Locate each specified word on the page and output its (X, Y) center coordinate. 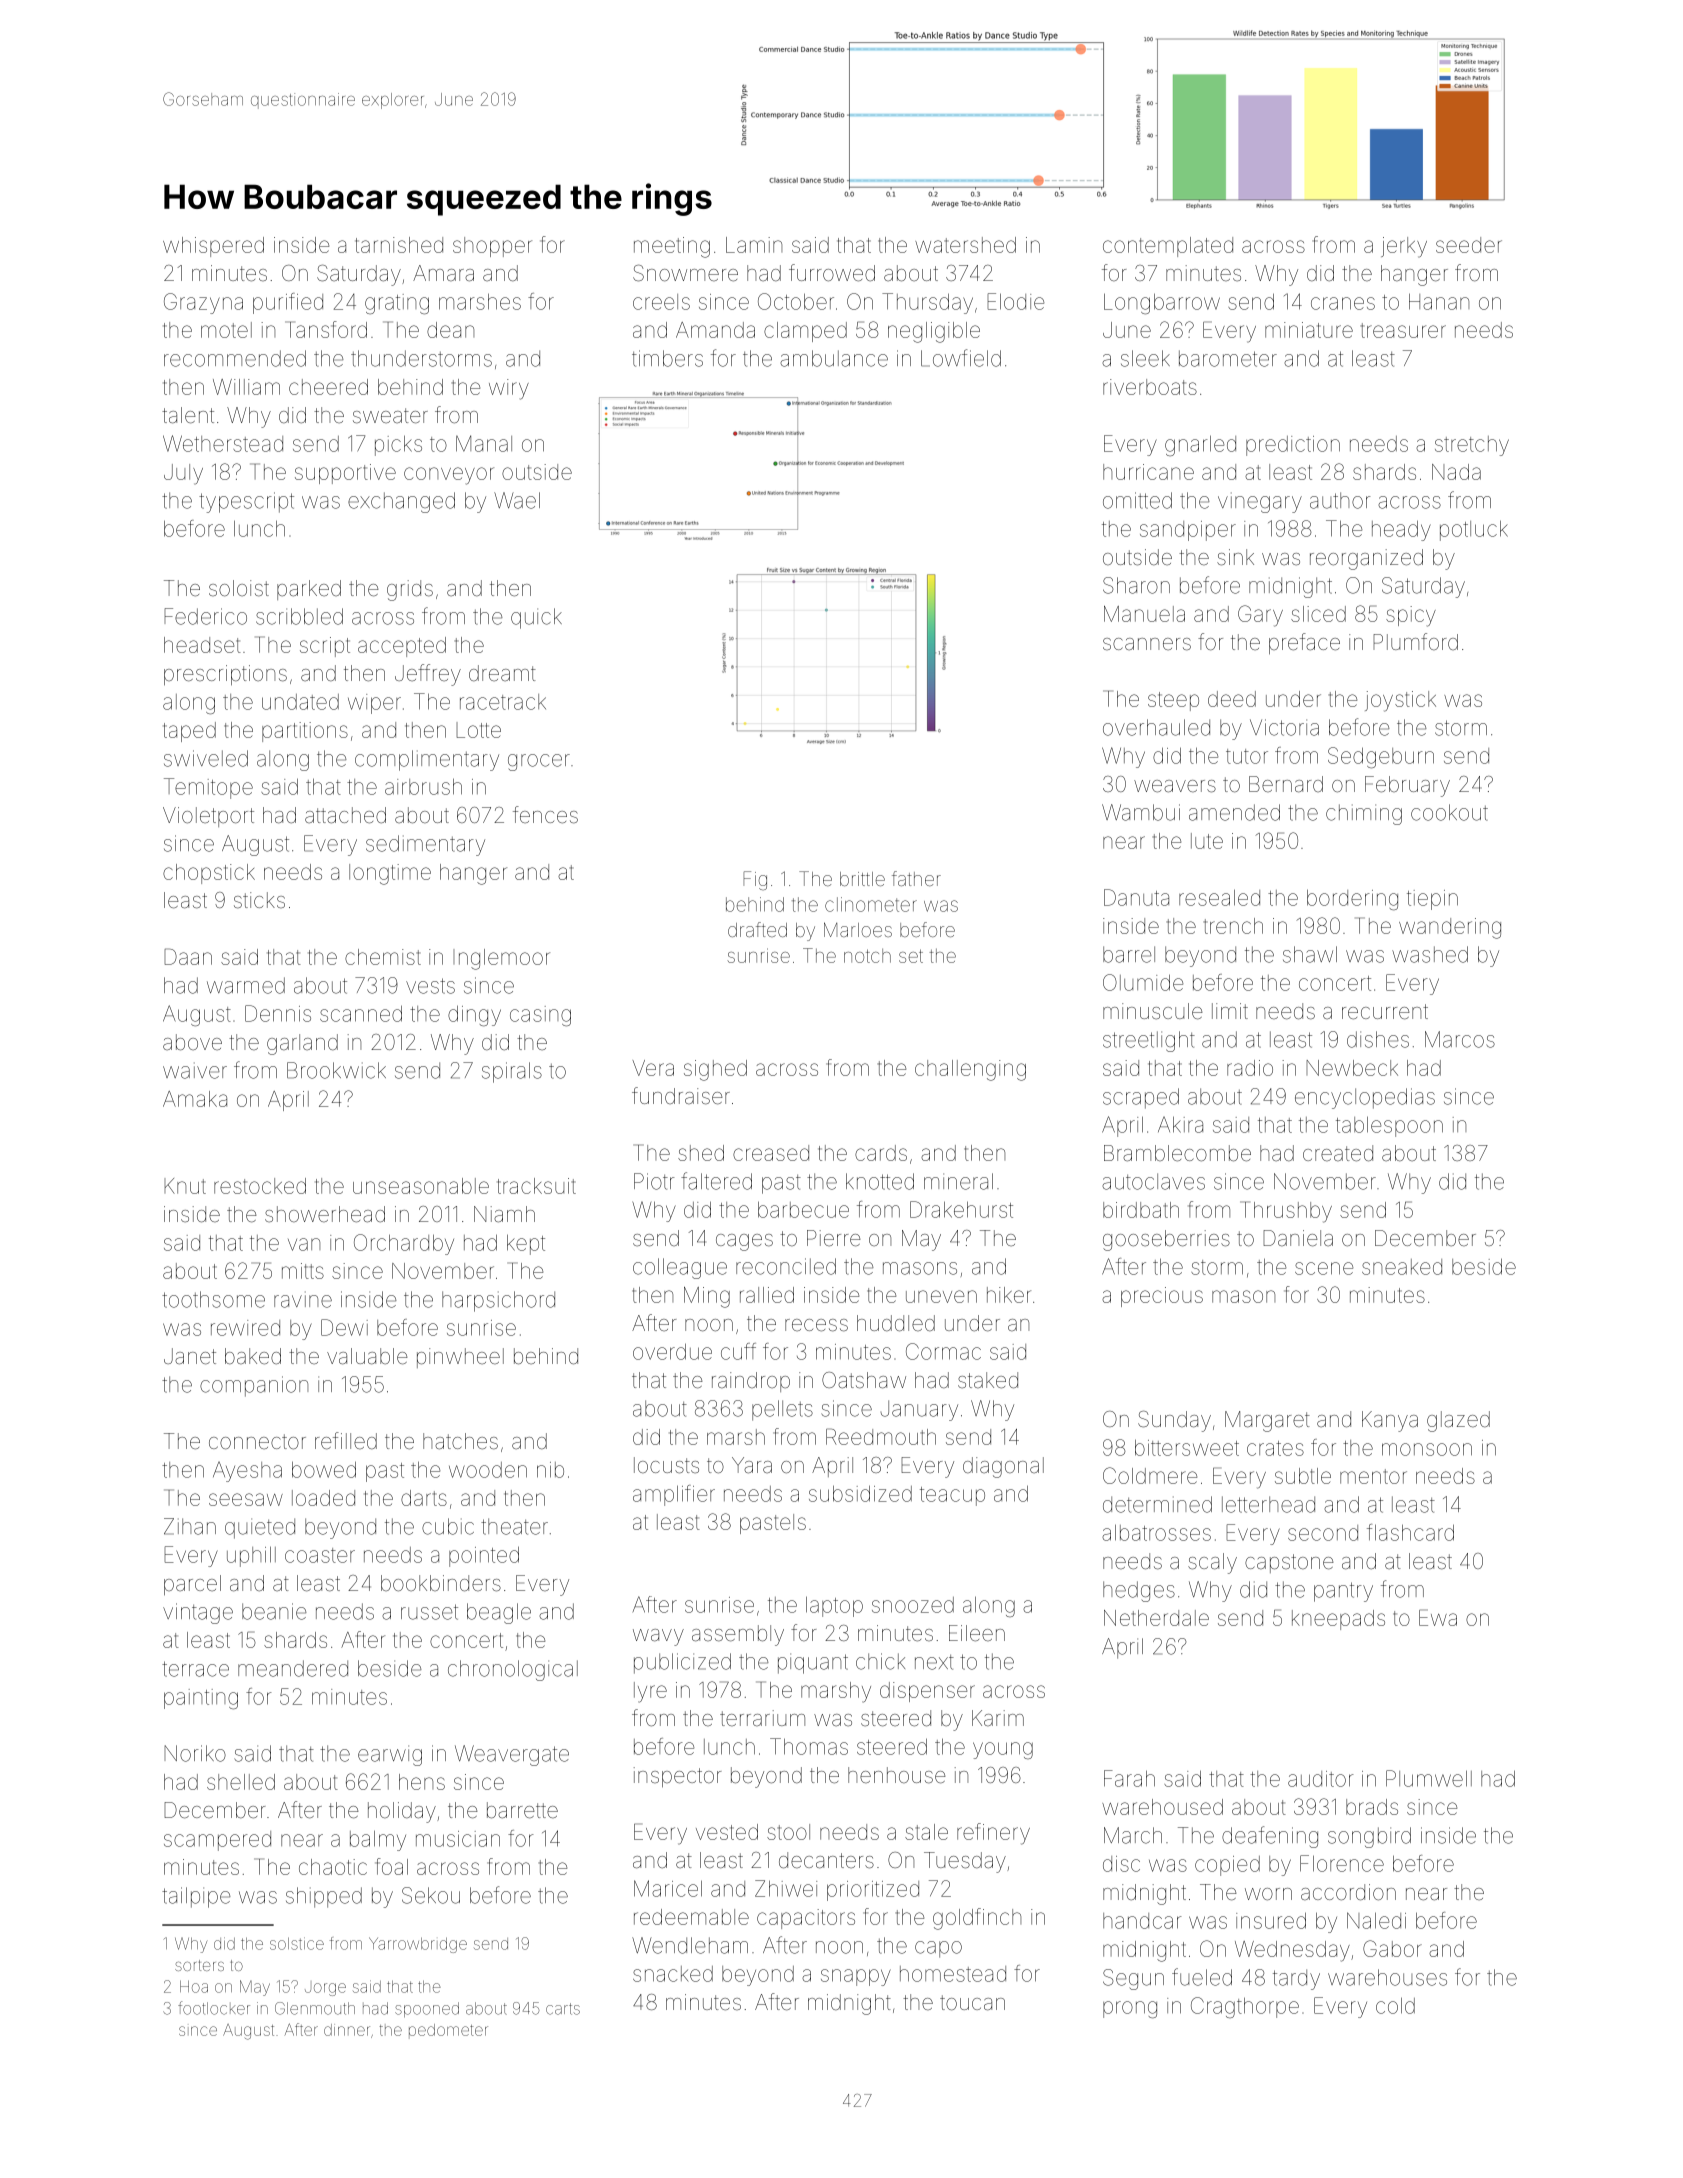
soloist (239, 588)
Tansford (326, 329)
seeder (1469, 245)
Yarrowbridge (418, 1945)
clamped (805, 332)
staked (988, 1380)
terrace (195, 1669)
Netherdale (1156, 1618)
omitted (1137, 500)
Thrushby (1286, 1212)
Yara (752, 1465)
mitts (303, 1271)
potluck (1474, 530)
